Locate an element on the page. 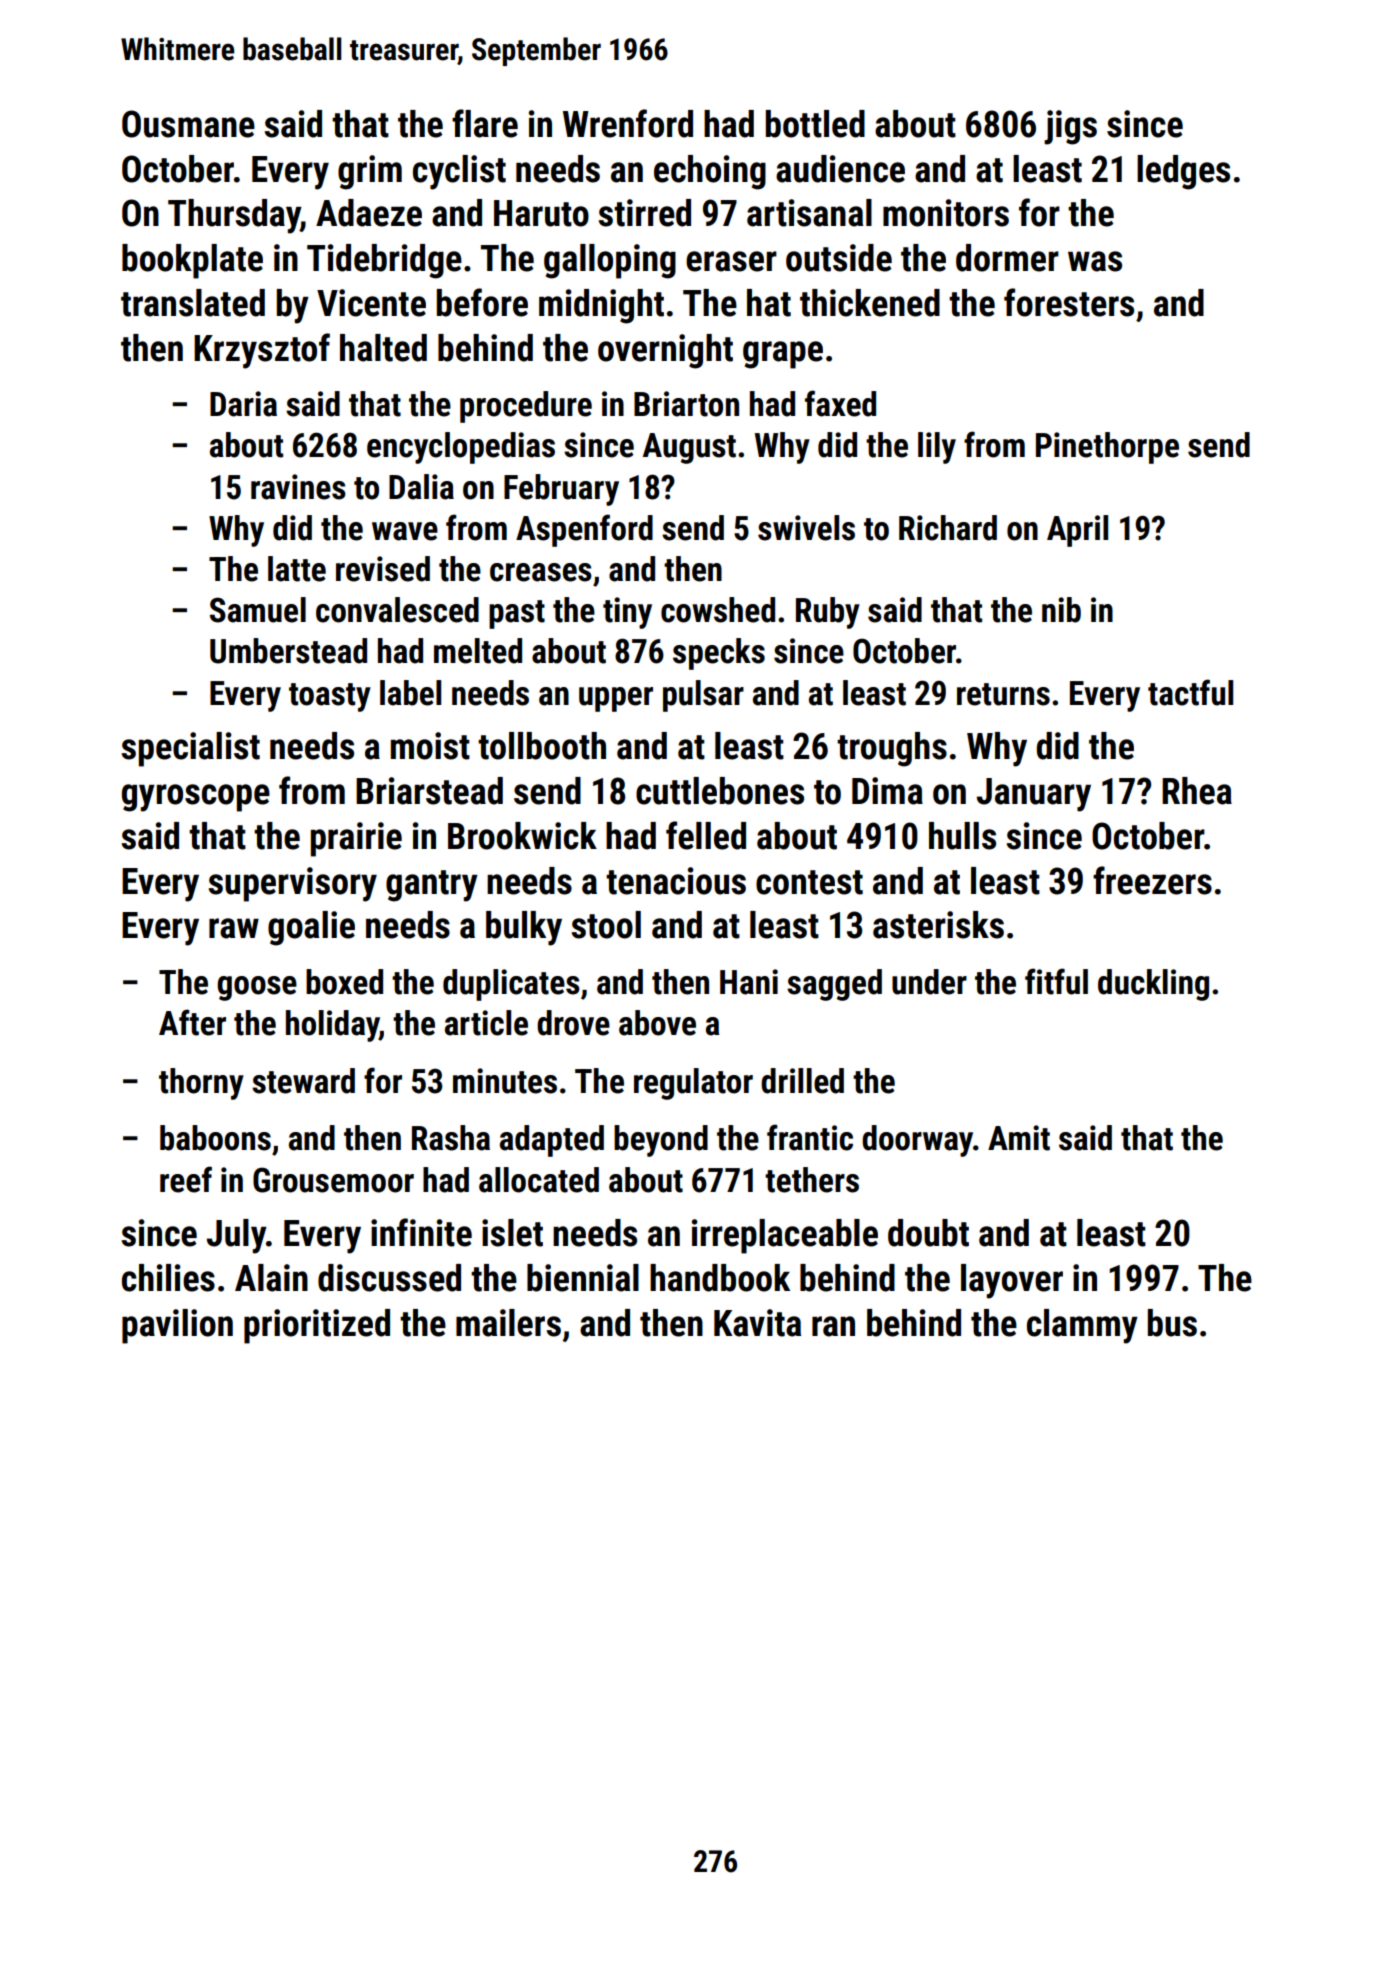  jigs is located at coordinates (1070, 127).
